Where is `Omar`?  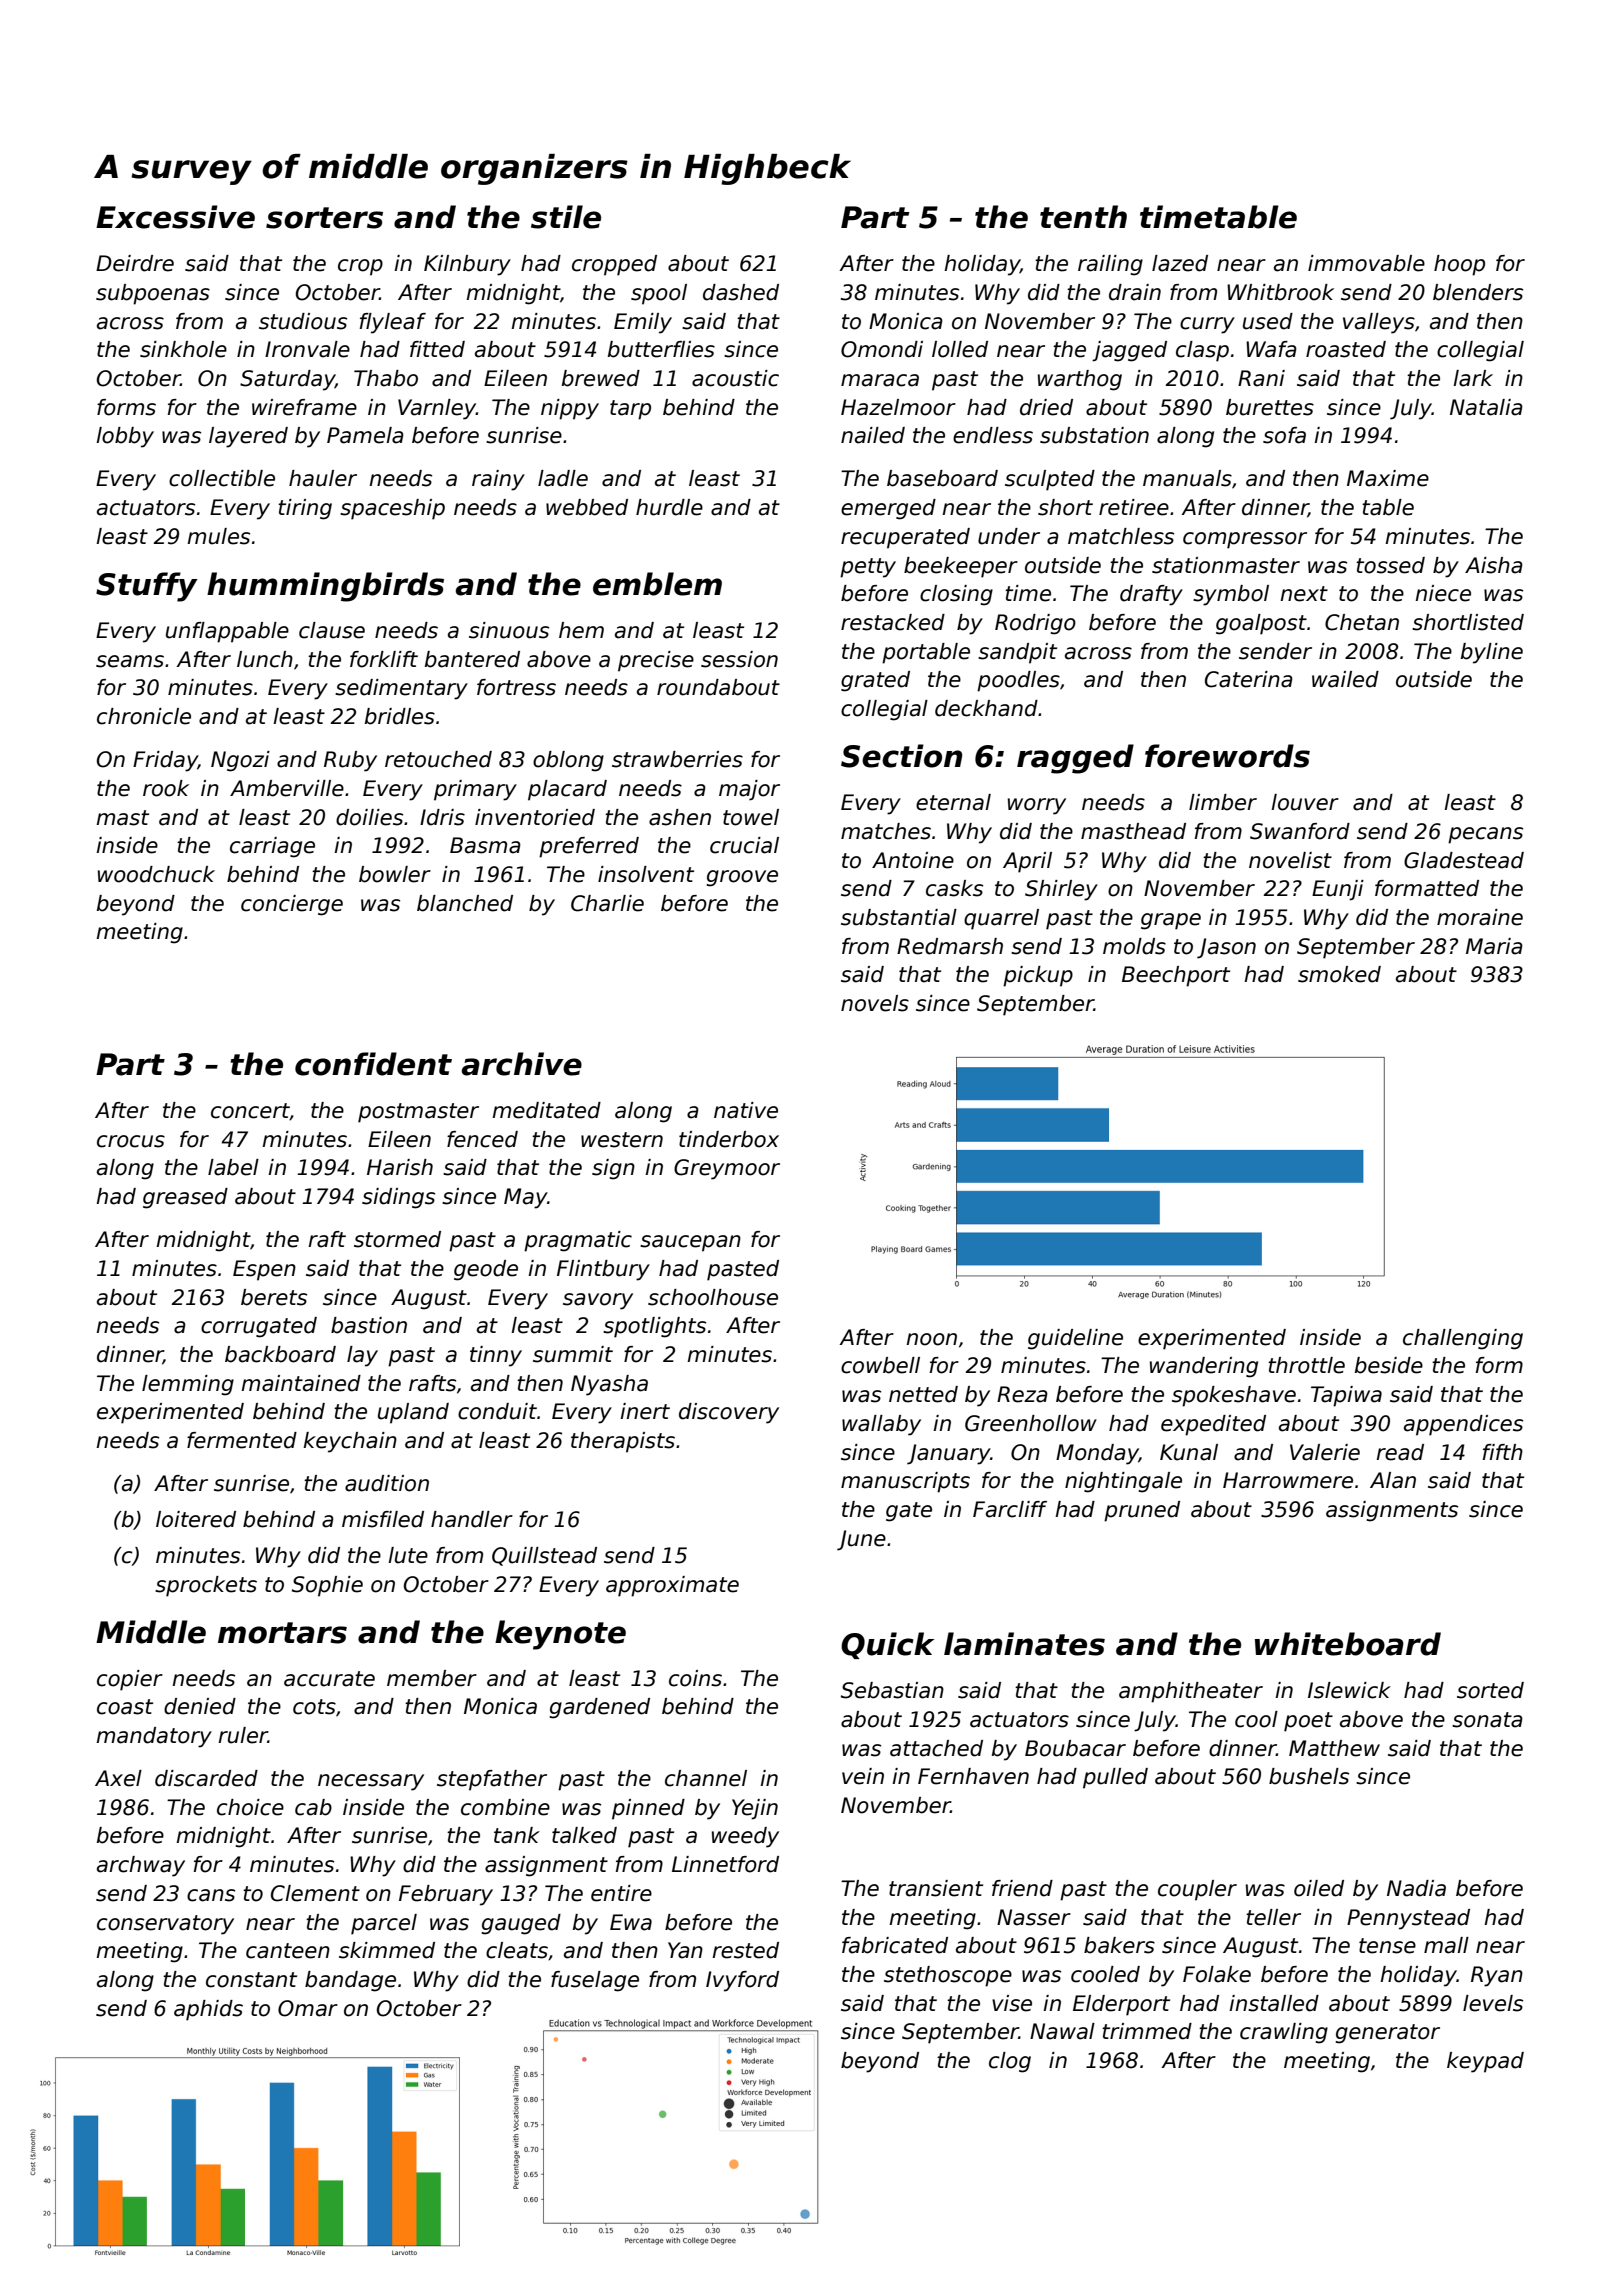 Omar is located at coordinates (308, 2008).
